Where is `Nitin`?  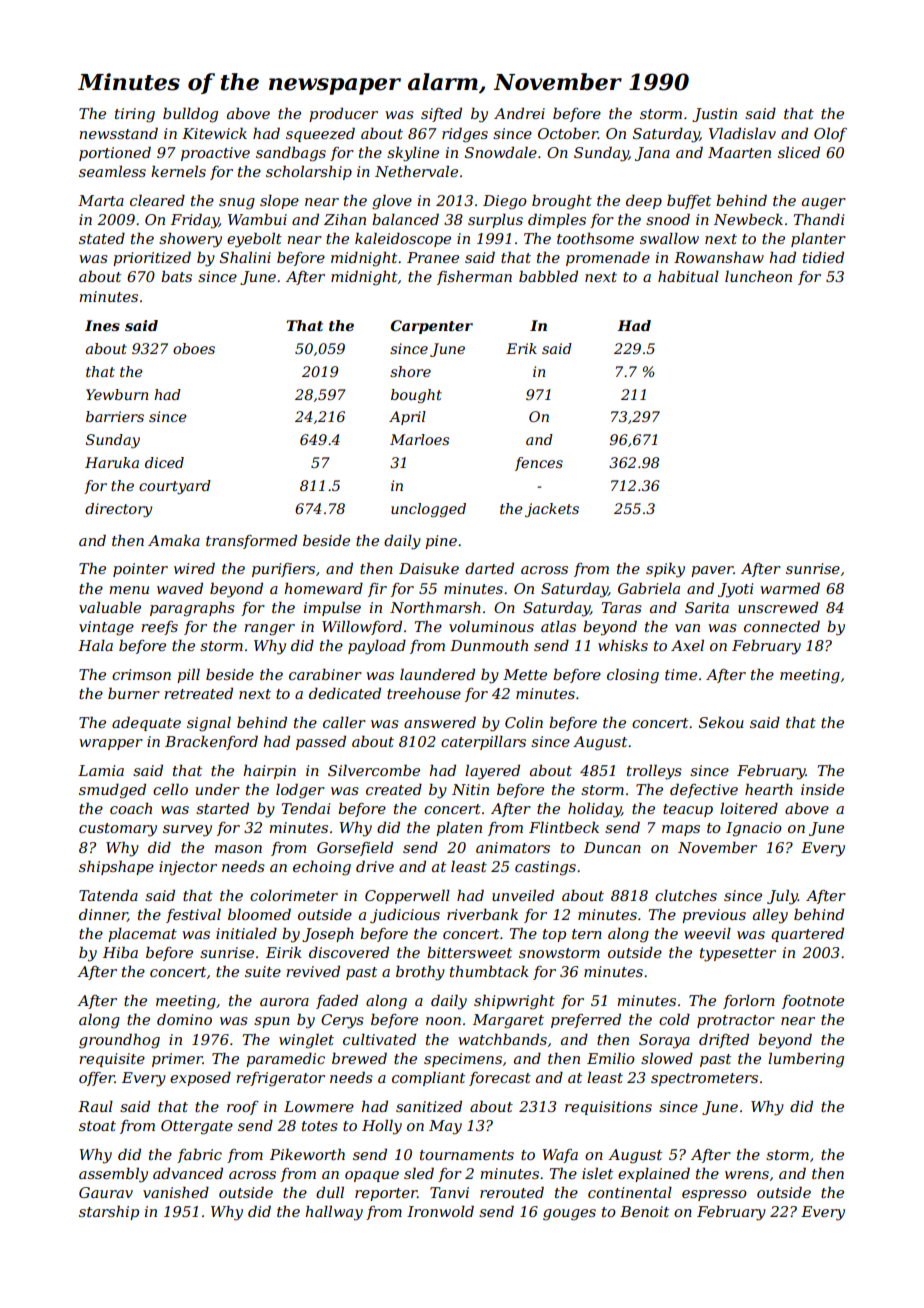
Nitin is located at coordinates (470, 789).
